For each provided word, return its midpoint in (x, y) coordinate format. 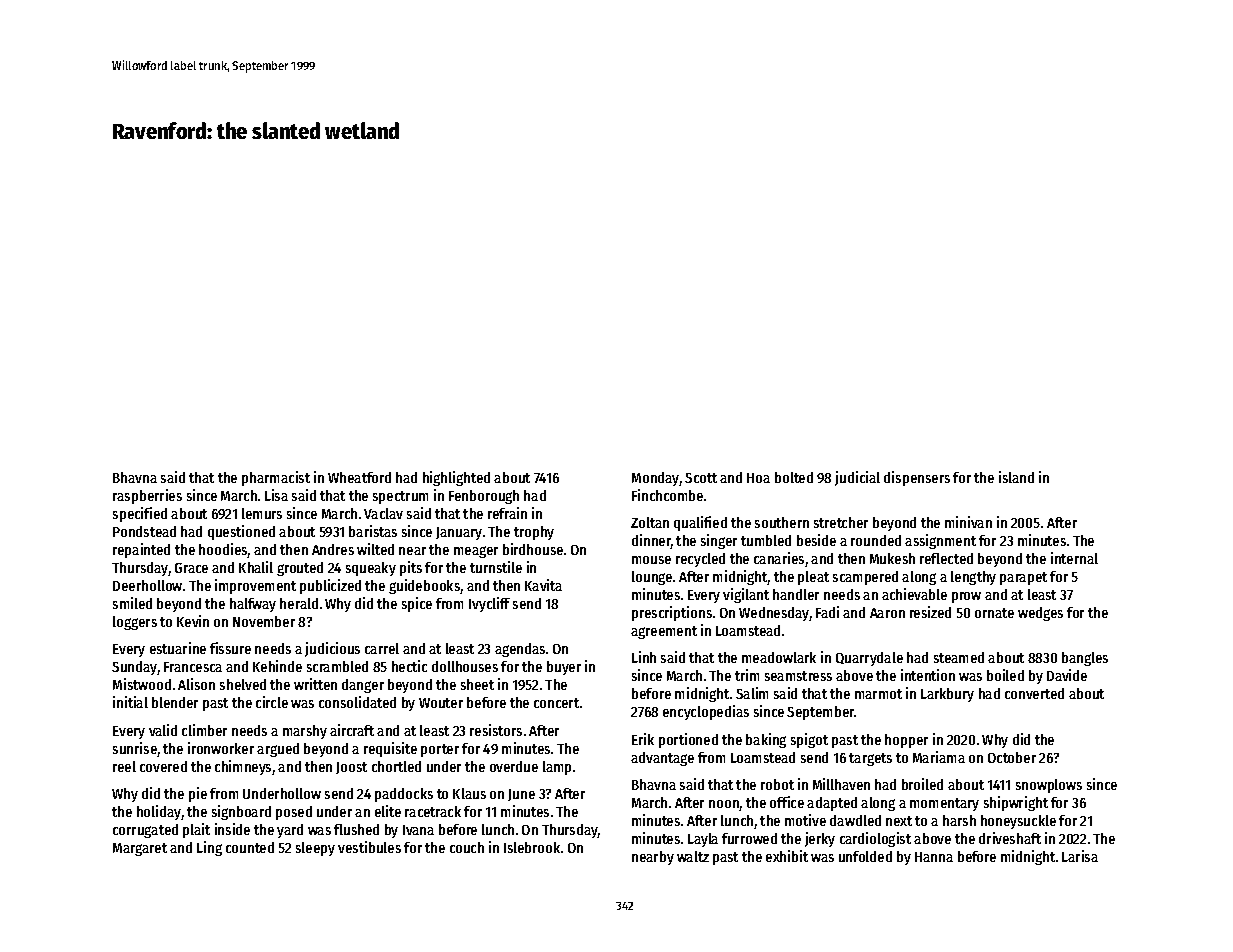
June (521, 795)
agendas (520, 650)
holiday (159, 812)
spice (417, 604)
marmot (878, 694)
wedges (1040, 614)
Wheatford (359, 477)
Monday (656, 479)
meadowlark (779, 657)
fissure (230, 648)
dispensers (917, 478)
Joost (351, 768)
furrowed (749, 838)
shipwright (1016, 803)
